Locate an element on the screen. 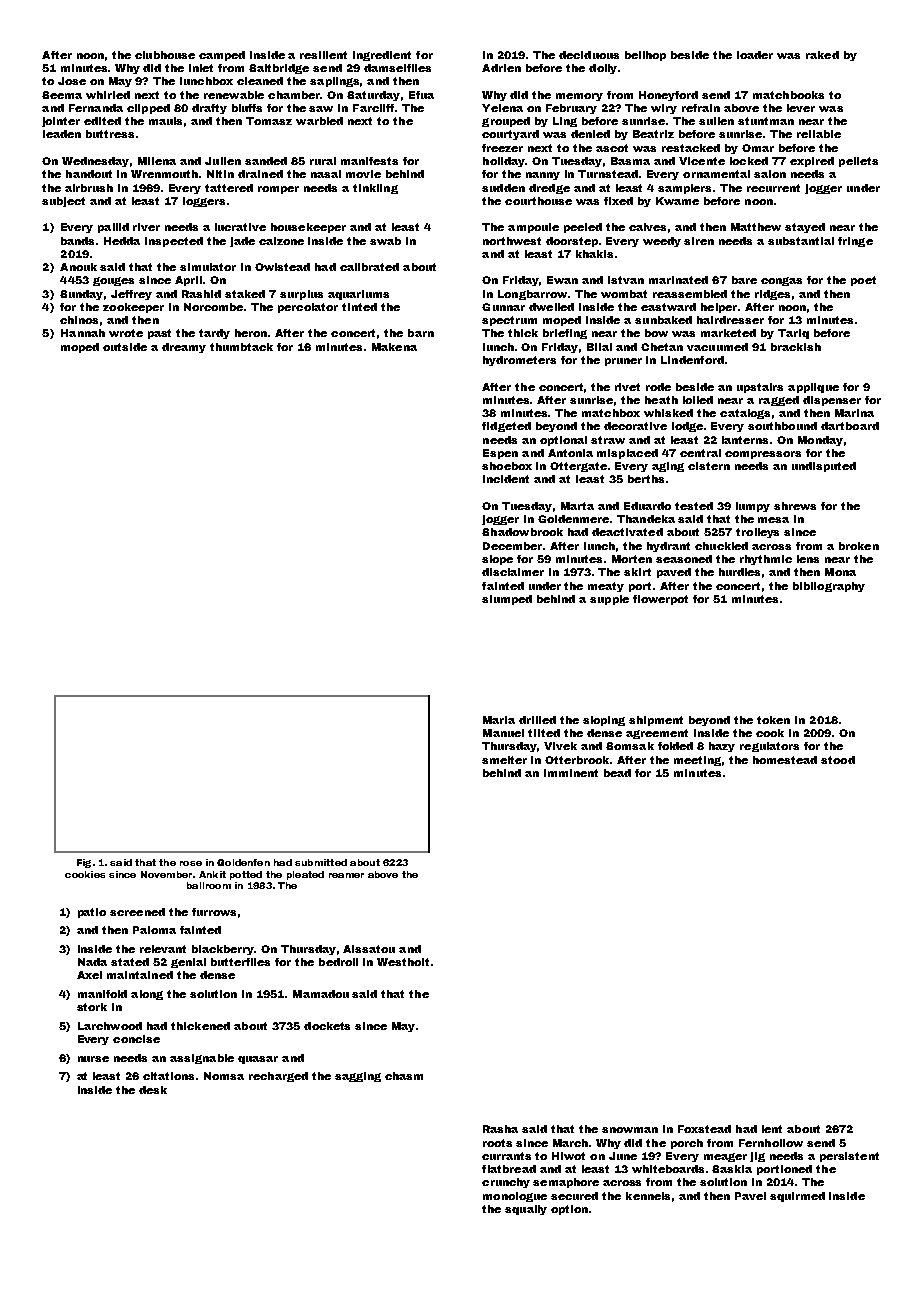 The width and height of the screenshot is (924, 1308). drilled is located at coordinates (537, 720).
